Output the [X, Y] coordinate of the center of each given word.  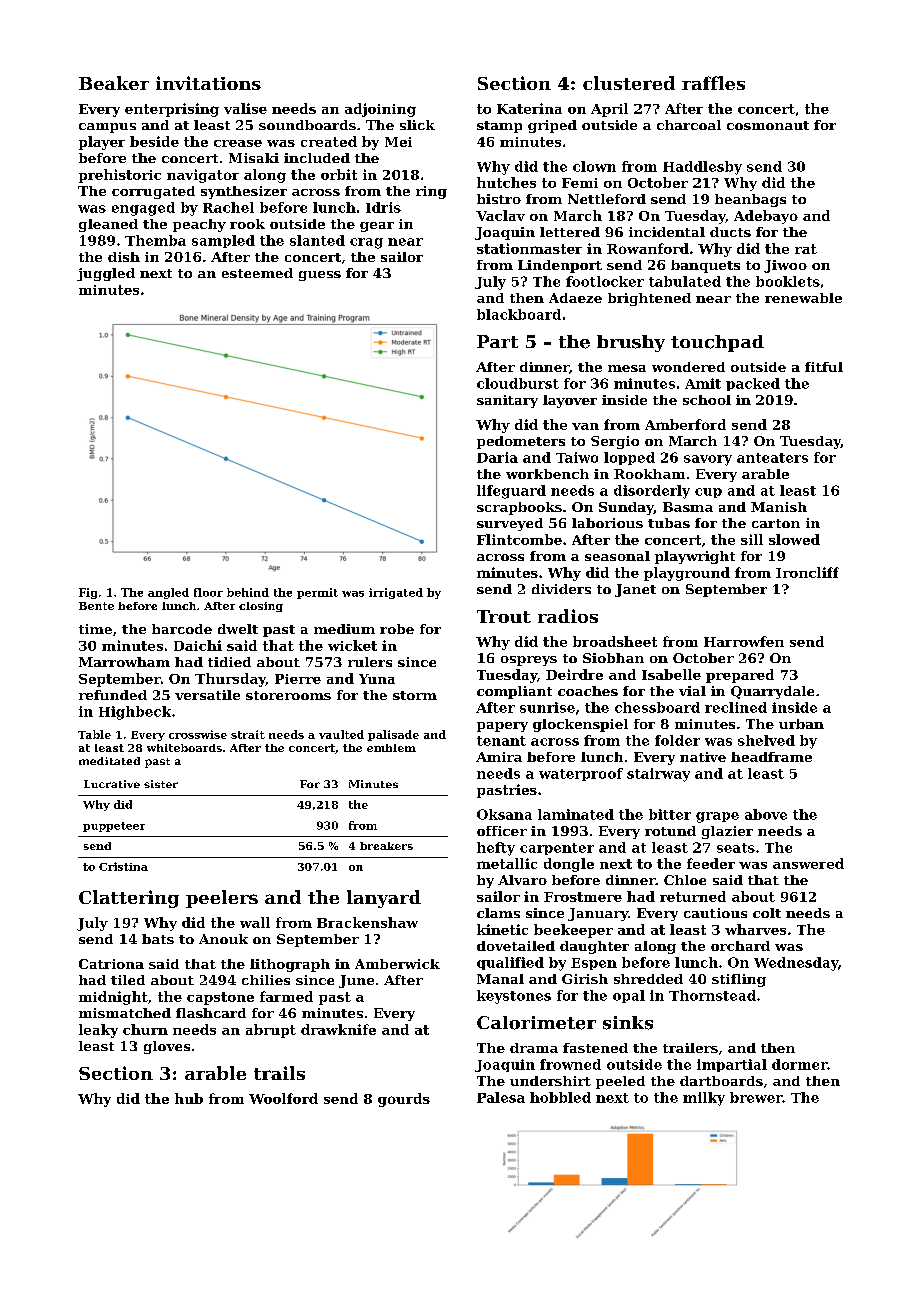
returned [693, 896]
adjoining [380, 110]
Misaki [254, 158]
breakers [386, 846]
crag [366, 243]
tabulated [685, 281]
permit [317, 593]
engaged [143, 209]
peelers [222, 899]
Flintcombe [519, 539]
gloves [167, 1047]
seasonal [617, 556]
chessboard [657, 707]
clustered [629, 83]
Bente [96, 606]
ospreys [529, 661]
